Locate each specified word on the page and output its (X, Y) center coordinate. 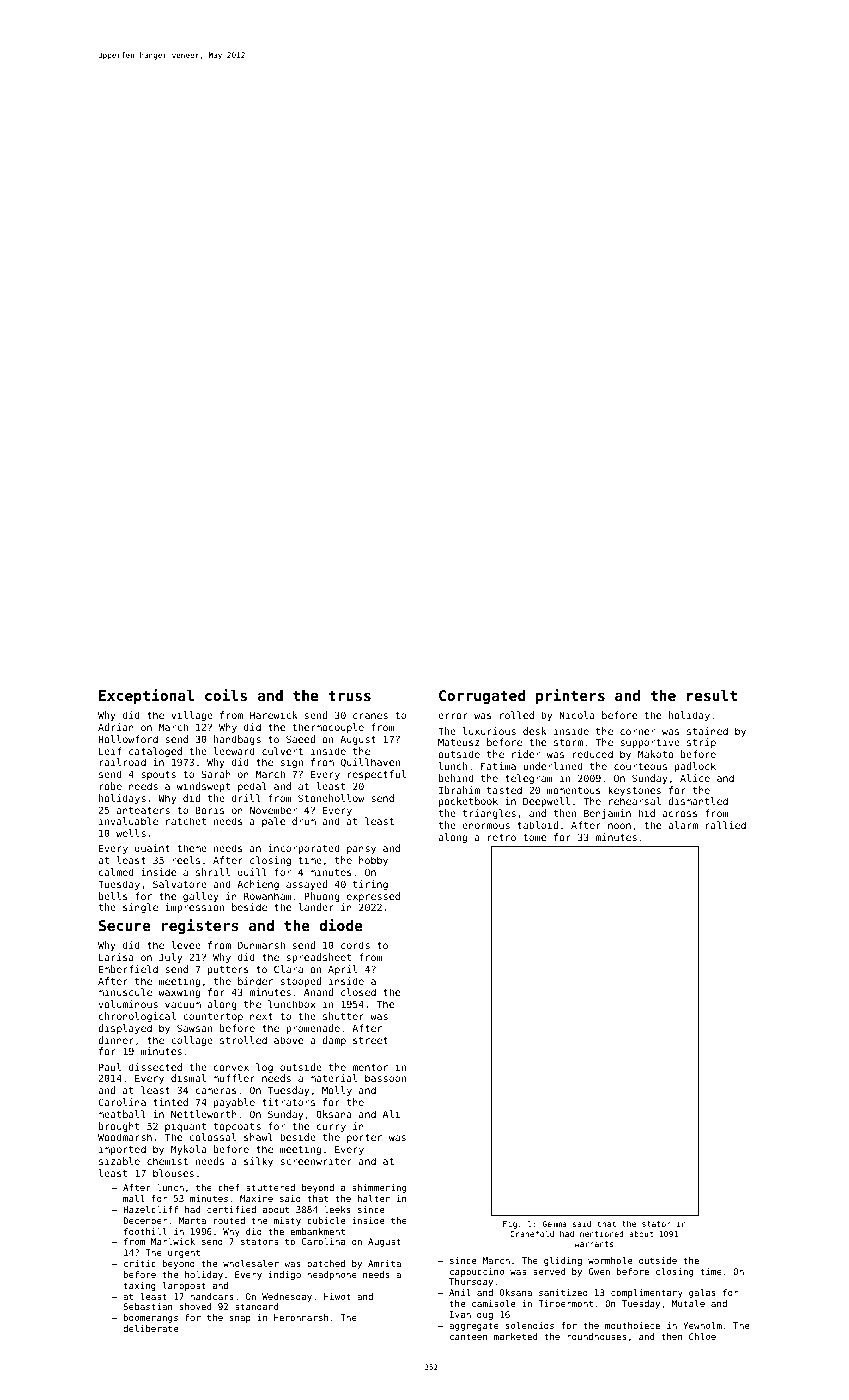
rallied (726, 825)
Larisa (116, 957)
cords (355, 945)
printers (570, 696)
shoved (195, 1306)
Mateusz (459, 742)
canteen (469, 1336)
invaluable (128, 821)
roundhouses (597, 1336)
